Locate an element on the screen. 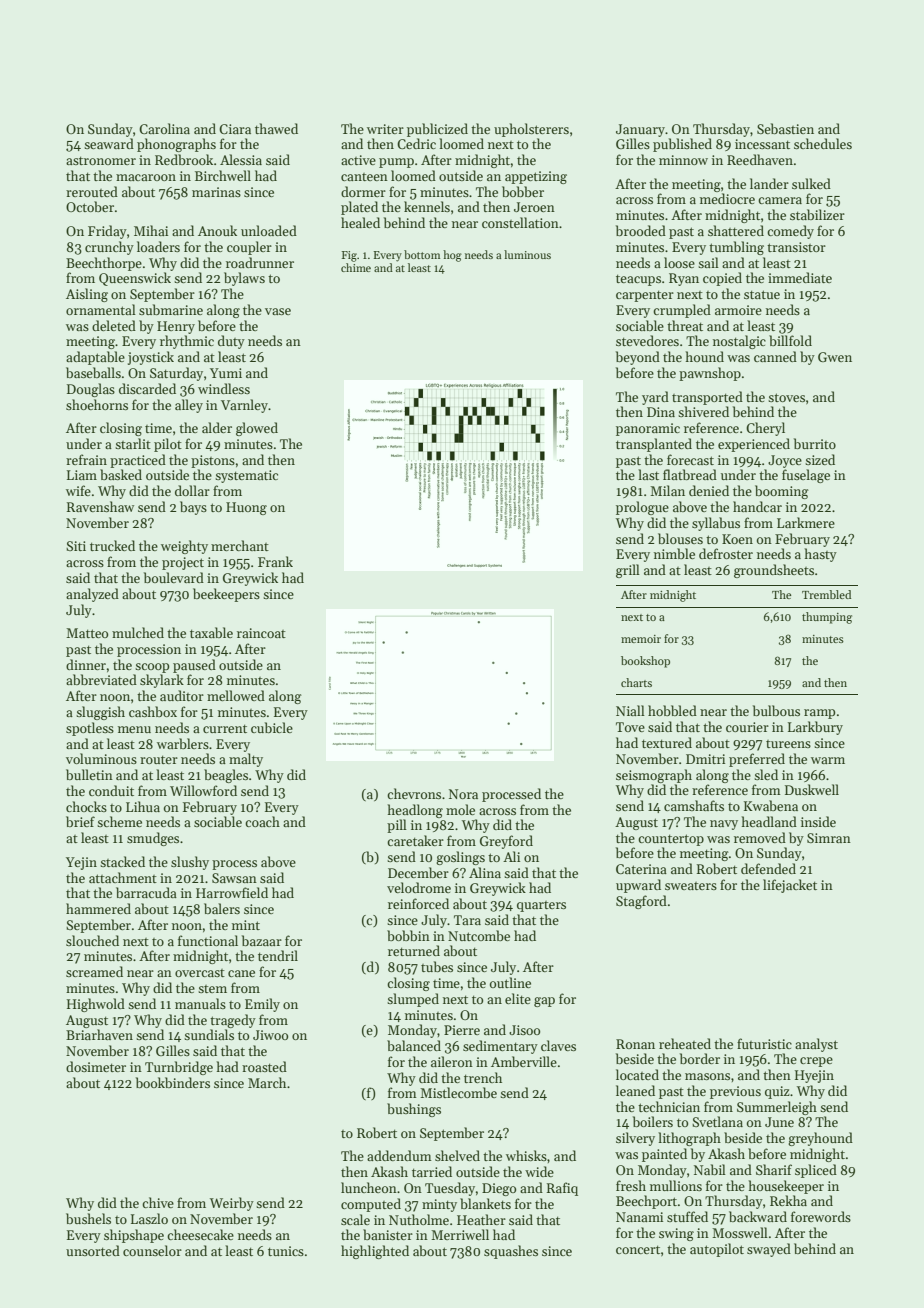 The width and height of the screenshot is (924, 1308). healed is located at coordinates (360, 222).
